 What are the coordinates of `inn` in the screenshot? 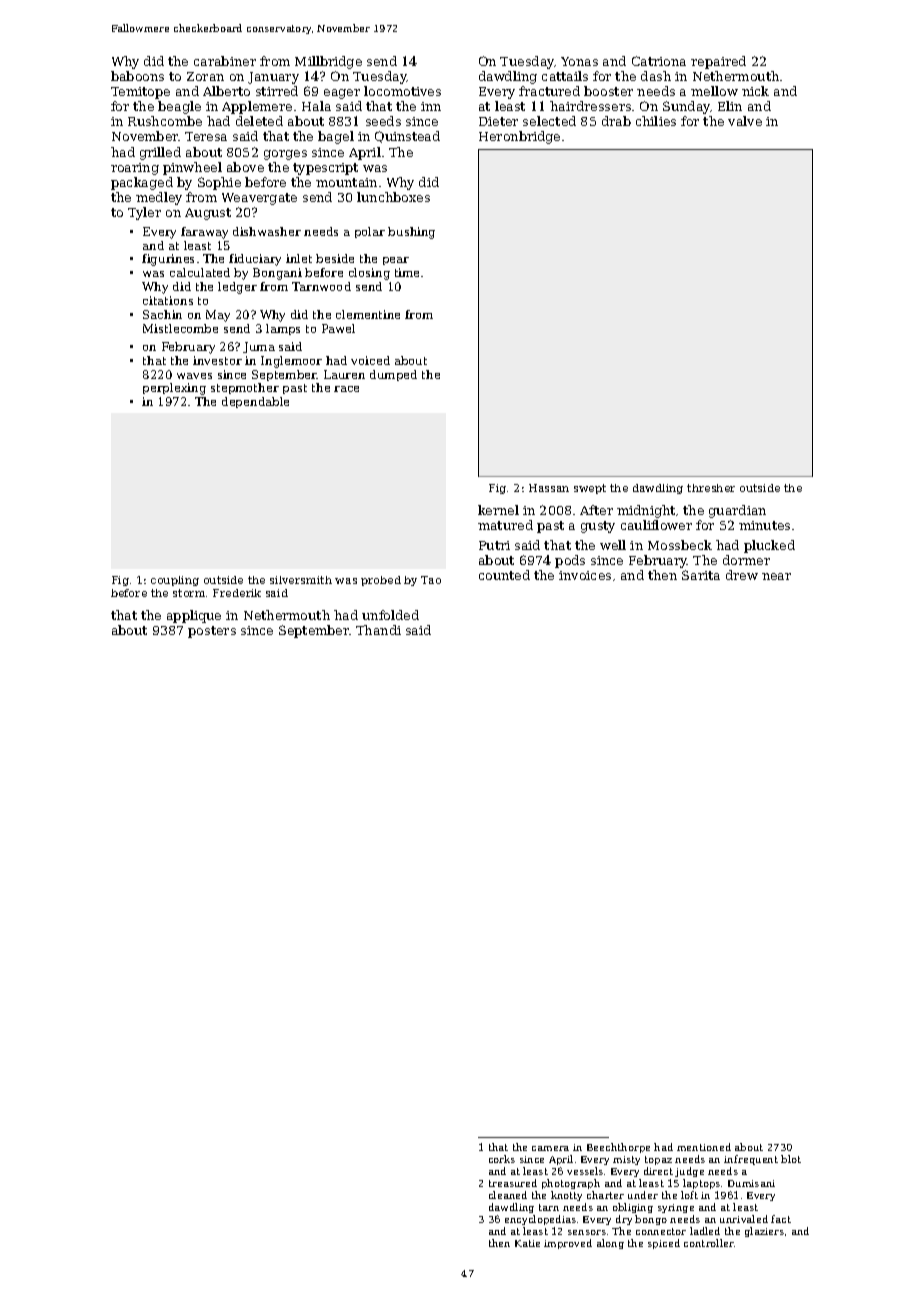 It's located at (431, 106).
